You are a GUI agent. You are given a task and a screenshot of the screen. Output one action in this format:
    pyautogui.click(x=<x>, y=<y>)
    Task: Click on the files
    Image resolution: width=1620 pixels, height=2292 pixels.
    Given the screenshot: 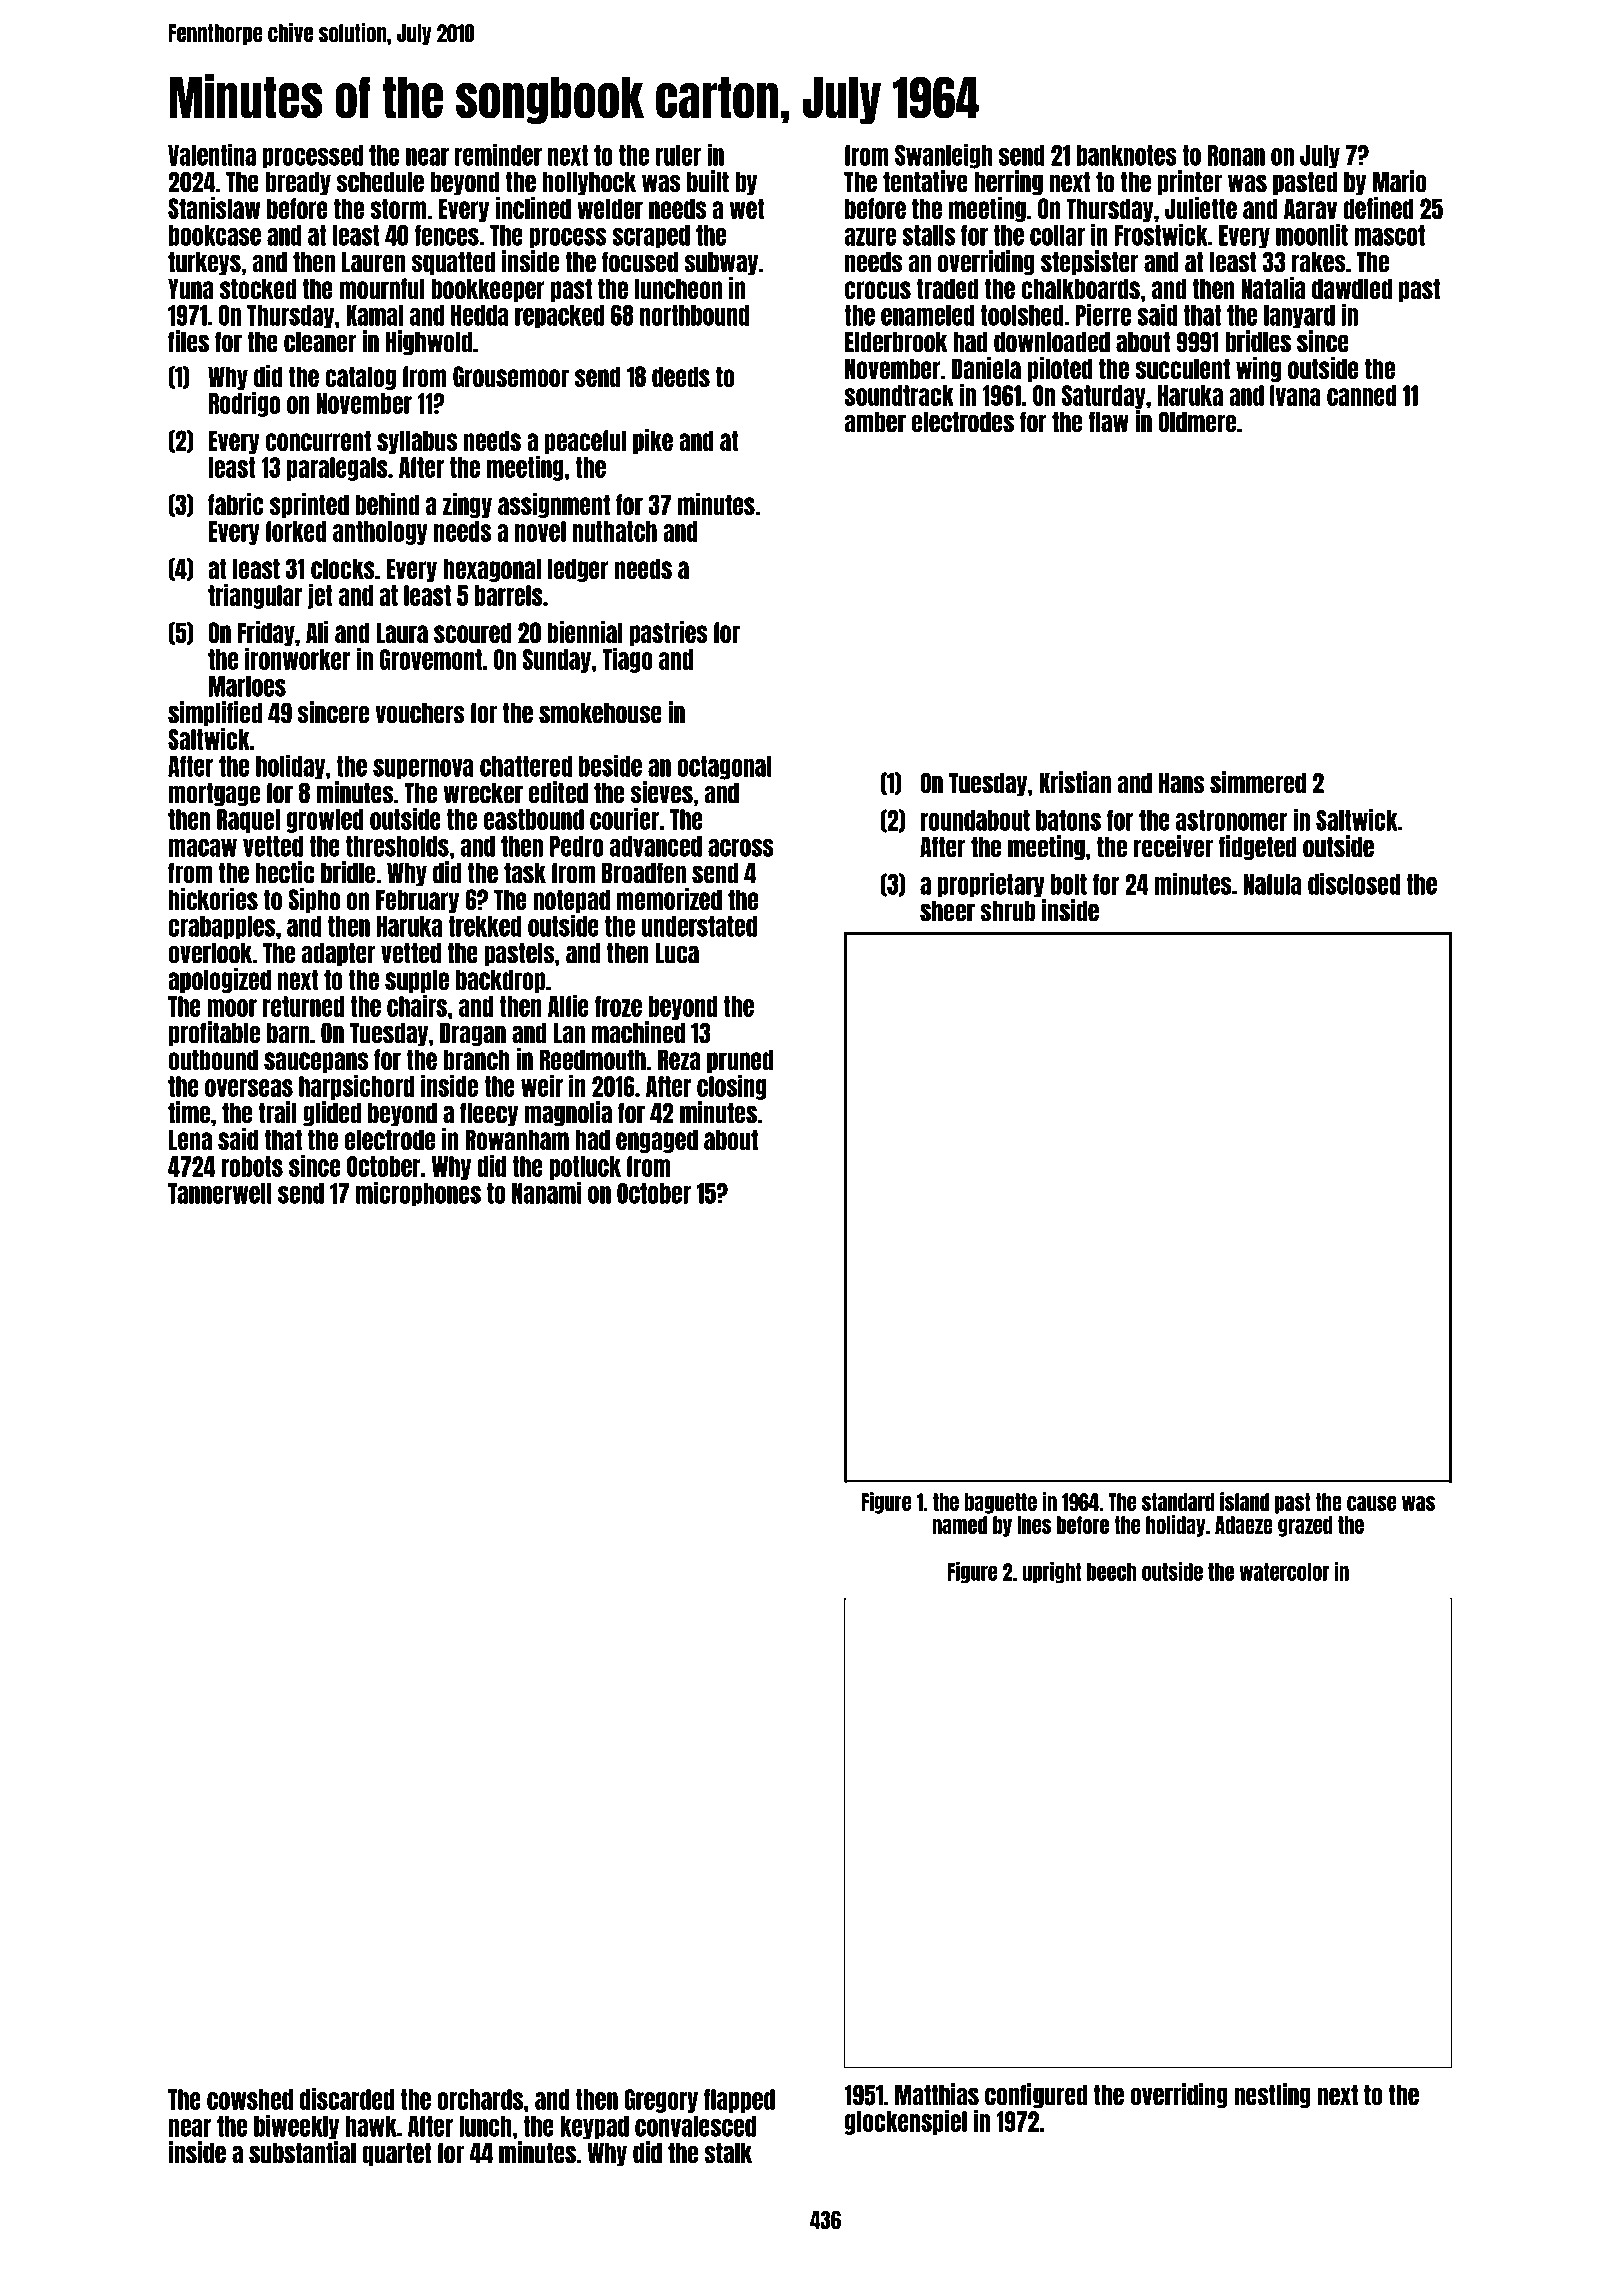 What is the action you would take?
    pyautogui.click(x=188, y=341)
